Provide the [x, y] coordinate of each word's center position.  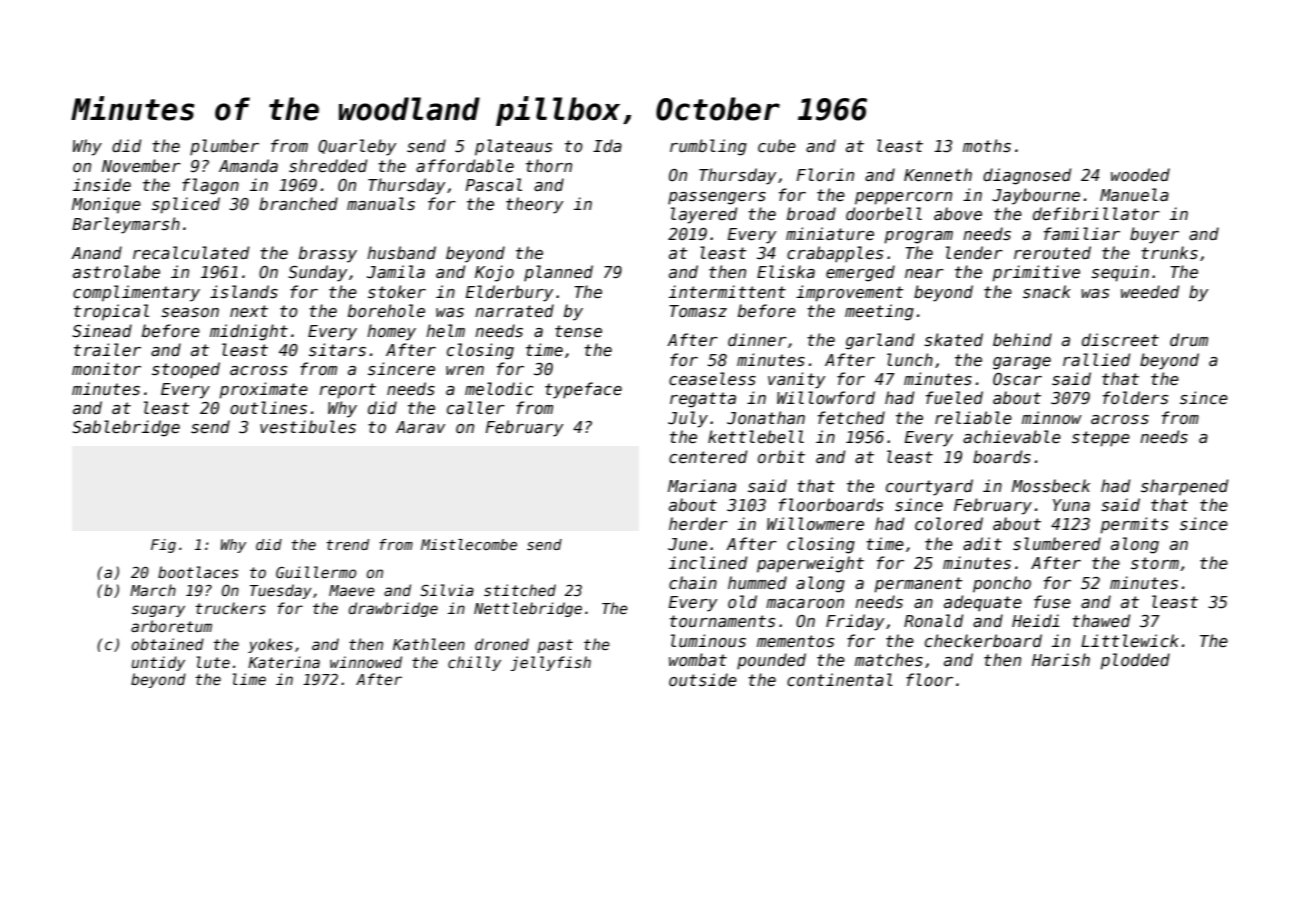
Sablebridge [126, 428]
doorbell [884, 213]
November [141, 165]
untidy [158, 663]
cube [777, 145]
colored [949, 523]
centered [708, 456]
